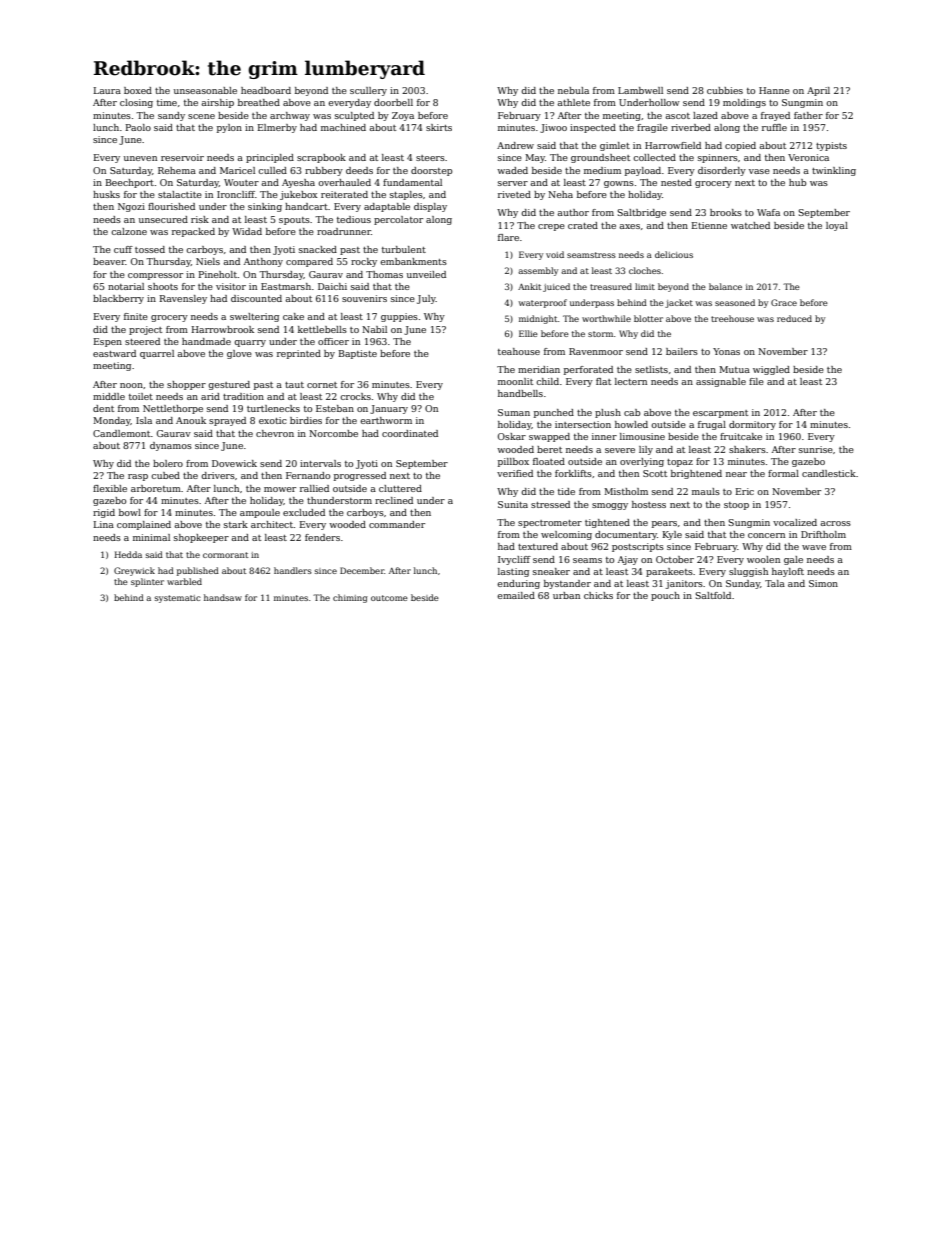  I want to click on unseasonable, so click(205, 90).
